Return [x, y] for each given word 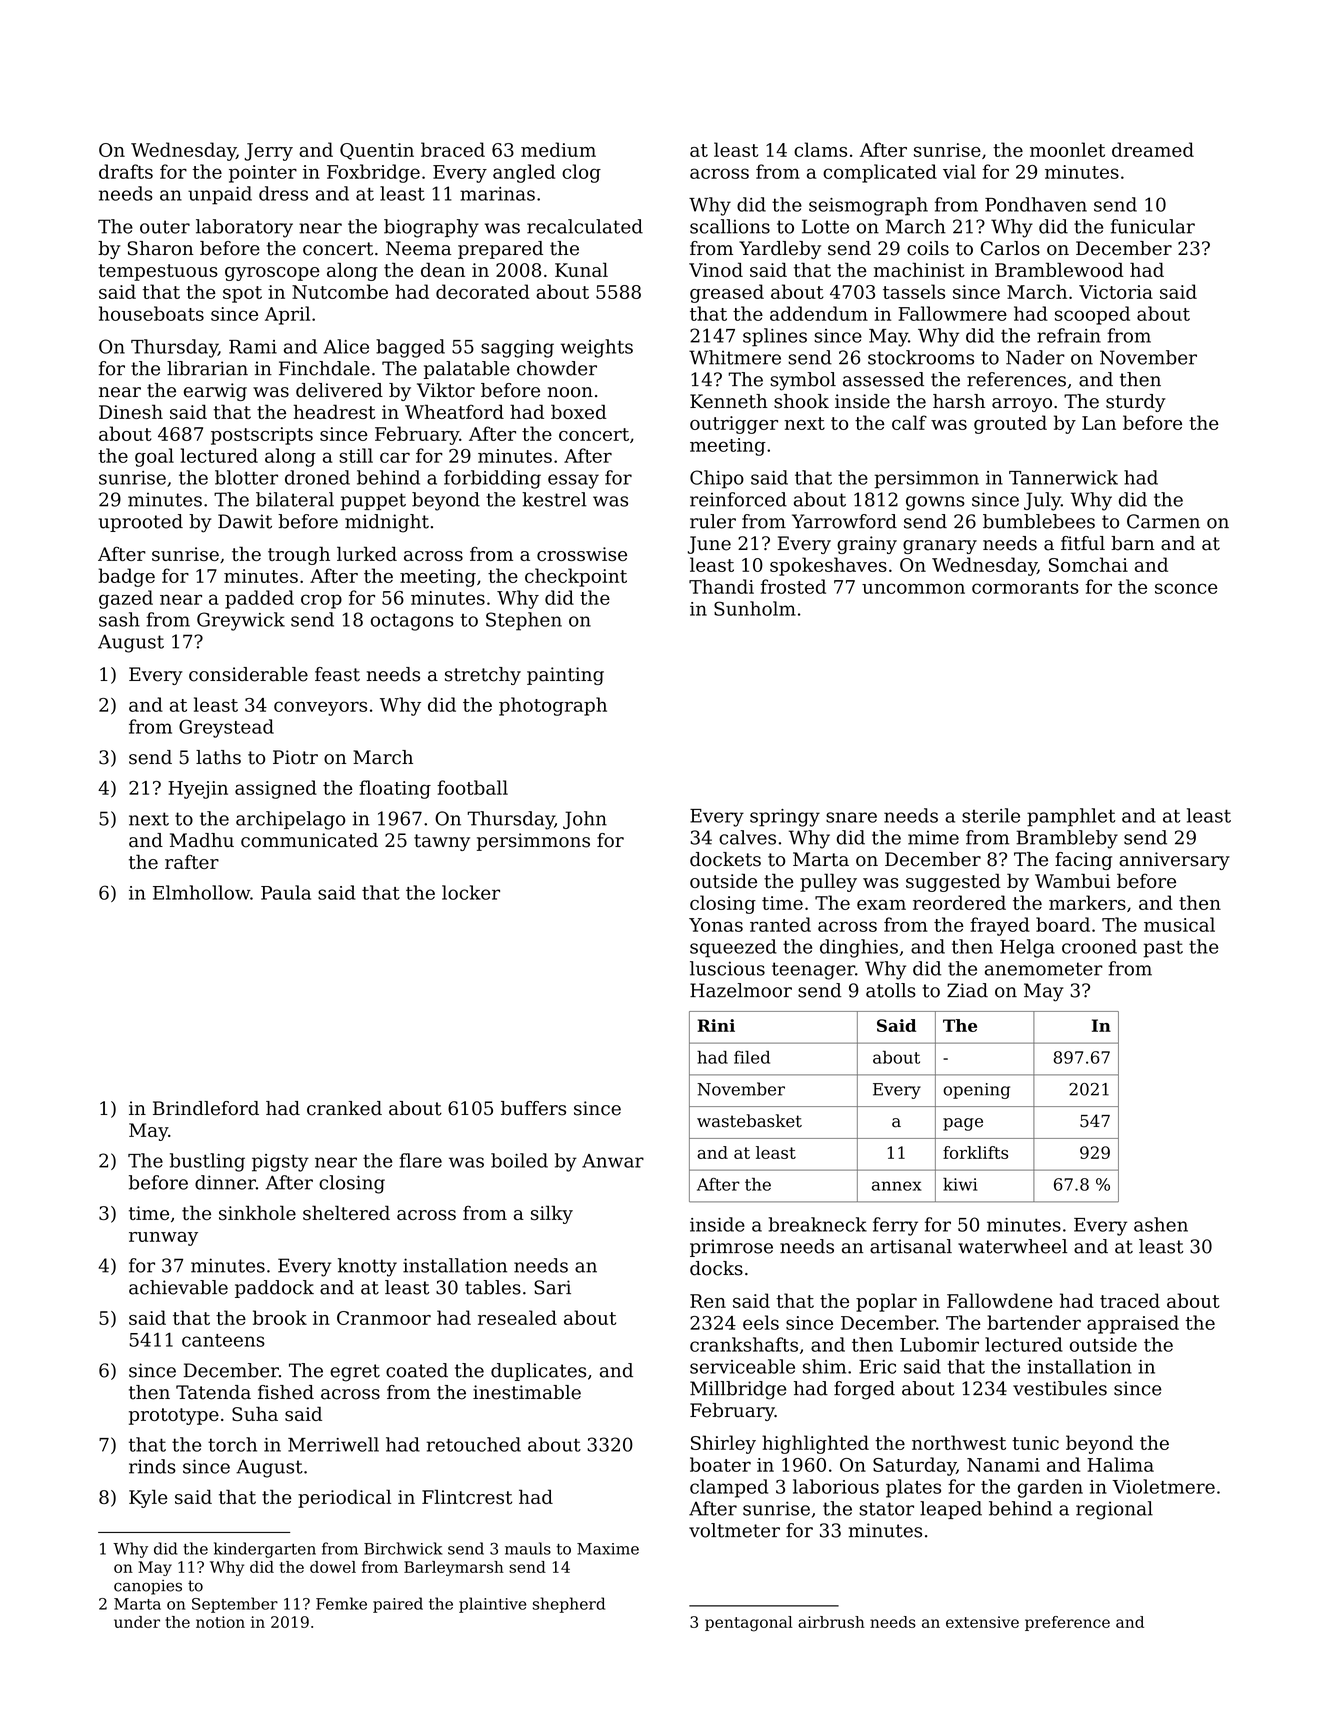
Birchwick [403, 1548]
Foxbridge [373, 173]
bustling [207, 1162]
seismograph [868, 206]
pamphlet [1071, 817]
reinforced [738, 499]
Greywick [241, 621]
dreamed [1153, 149]
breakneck [817, 1224]
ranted [780, 924]
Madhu [202, 840]
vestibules [1060, 1388]
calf [909, 422]
